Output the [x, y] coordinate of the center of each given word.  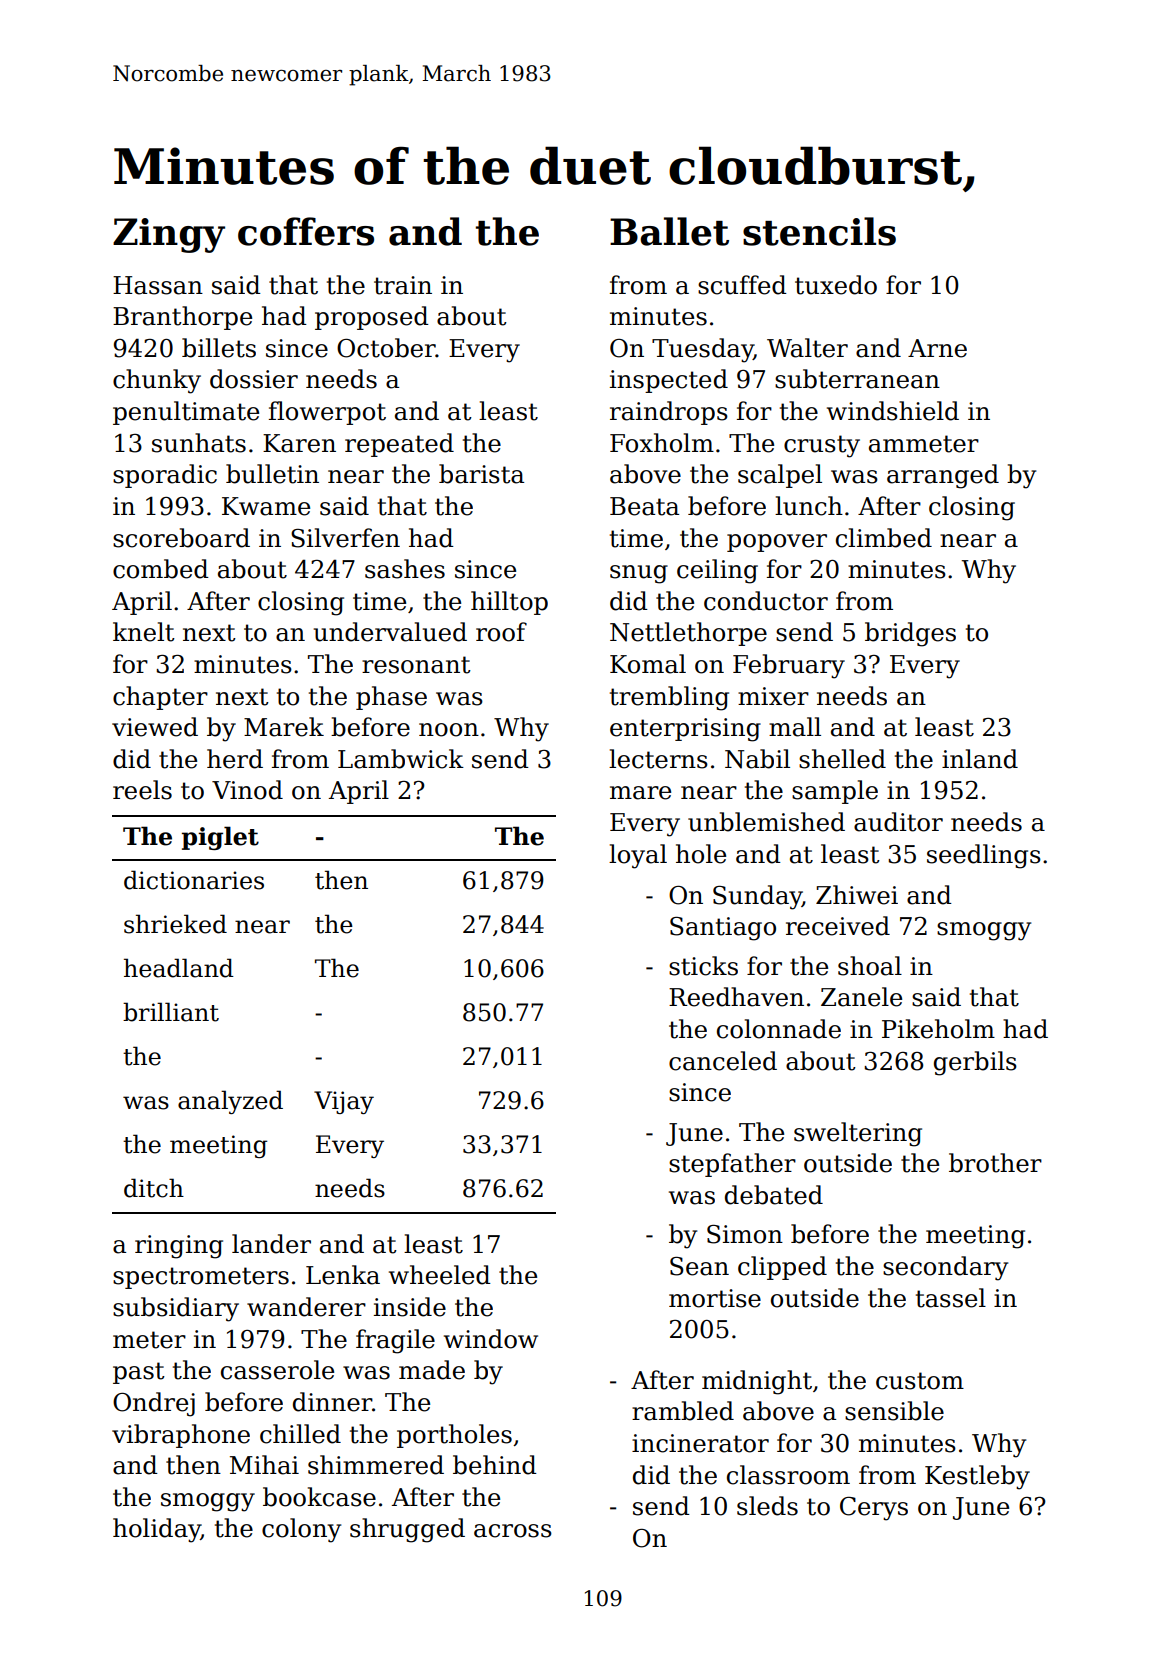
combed [161, 569]
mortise [715, 1298]
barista [481, 474]
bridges [910, 634]
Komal [648, 664]
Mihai [264, 1465]
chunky [157, 381]
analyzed [230, 1102]
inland [980, 759]
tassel [951, 1298]
